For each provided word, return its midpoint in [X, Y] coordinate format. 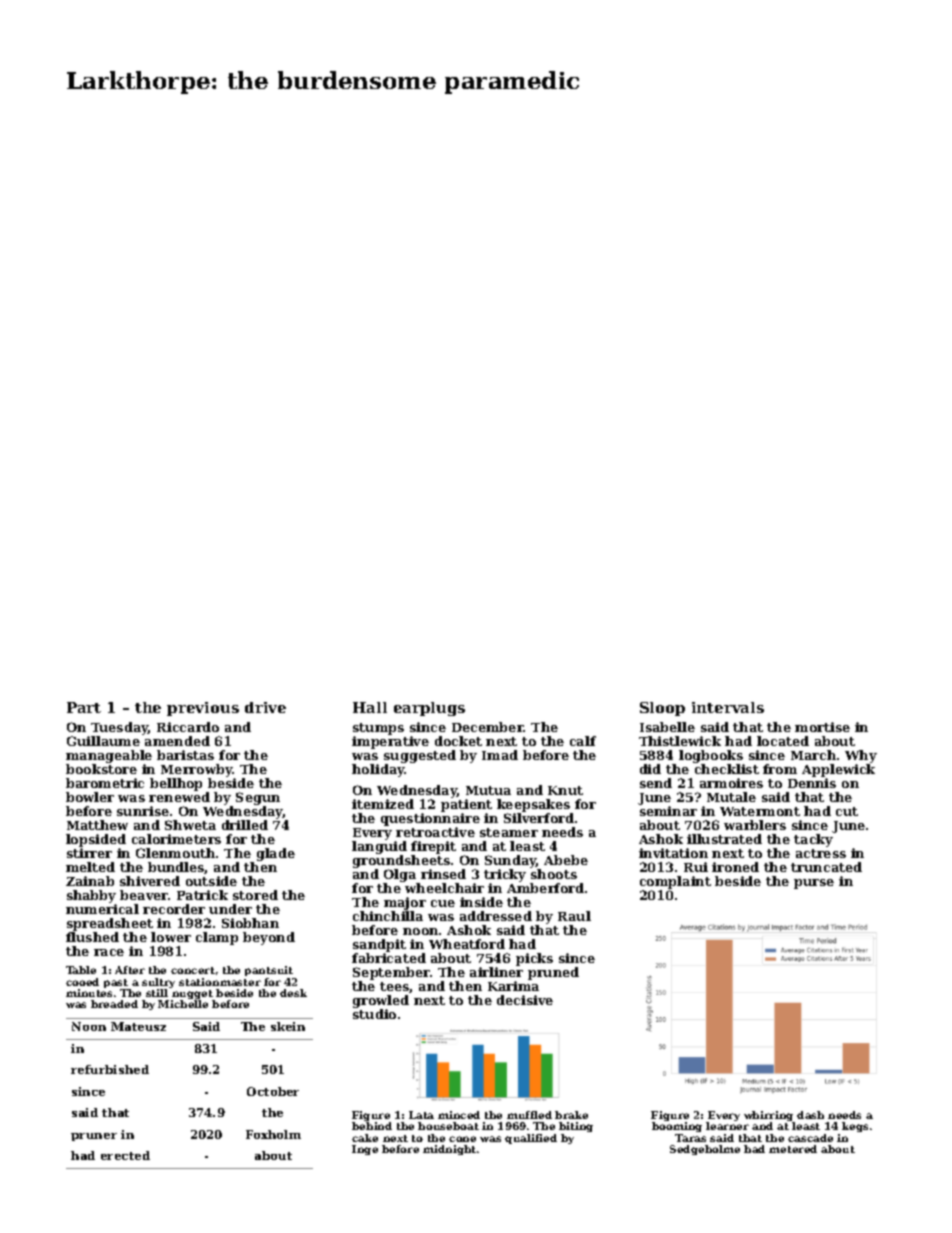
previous [203, 709]
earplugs [429, 709]
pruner [94, 1137]
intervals [728, 707]
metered [793, 1149]
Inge [365, 1150]
